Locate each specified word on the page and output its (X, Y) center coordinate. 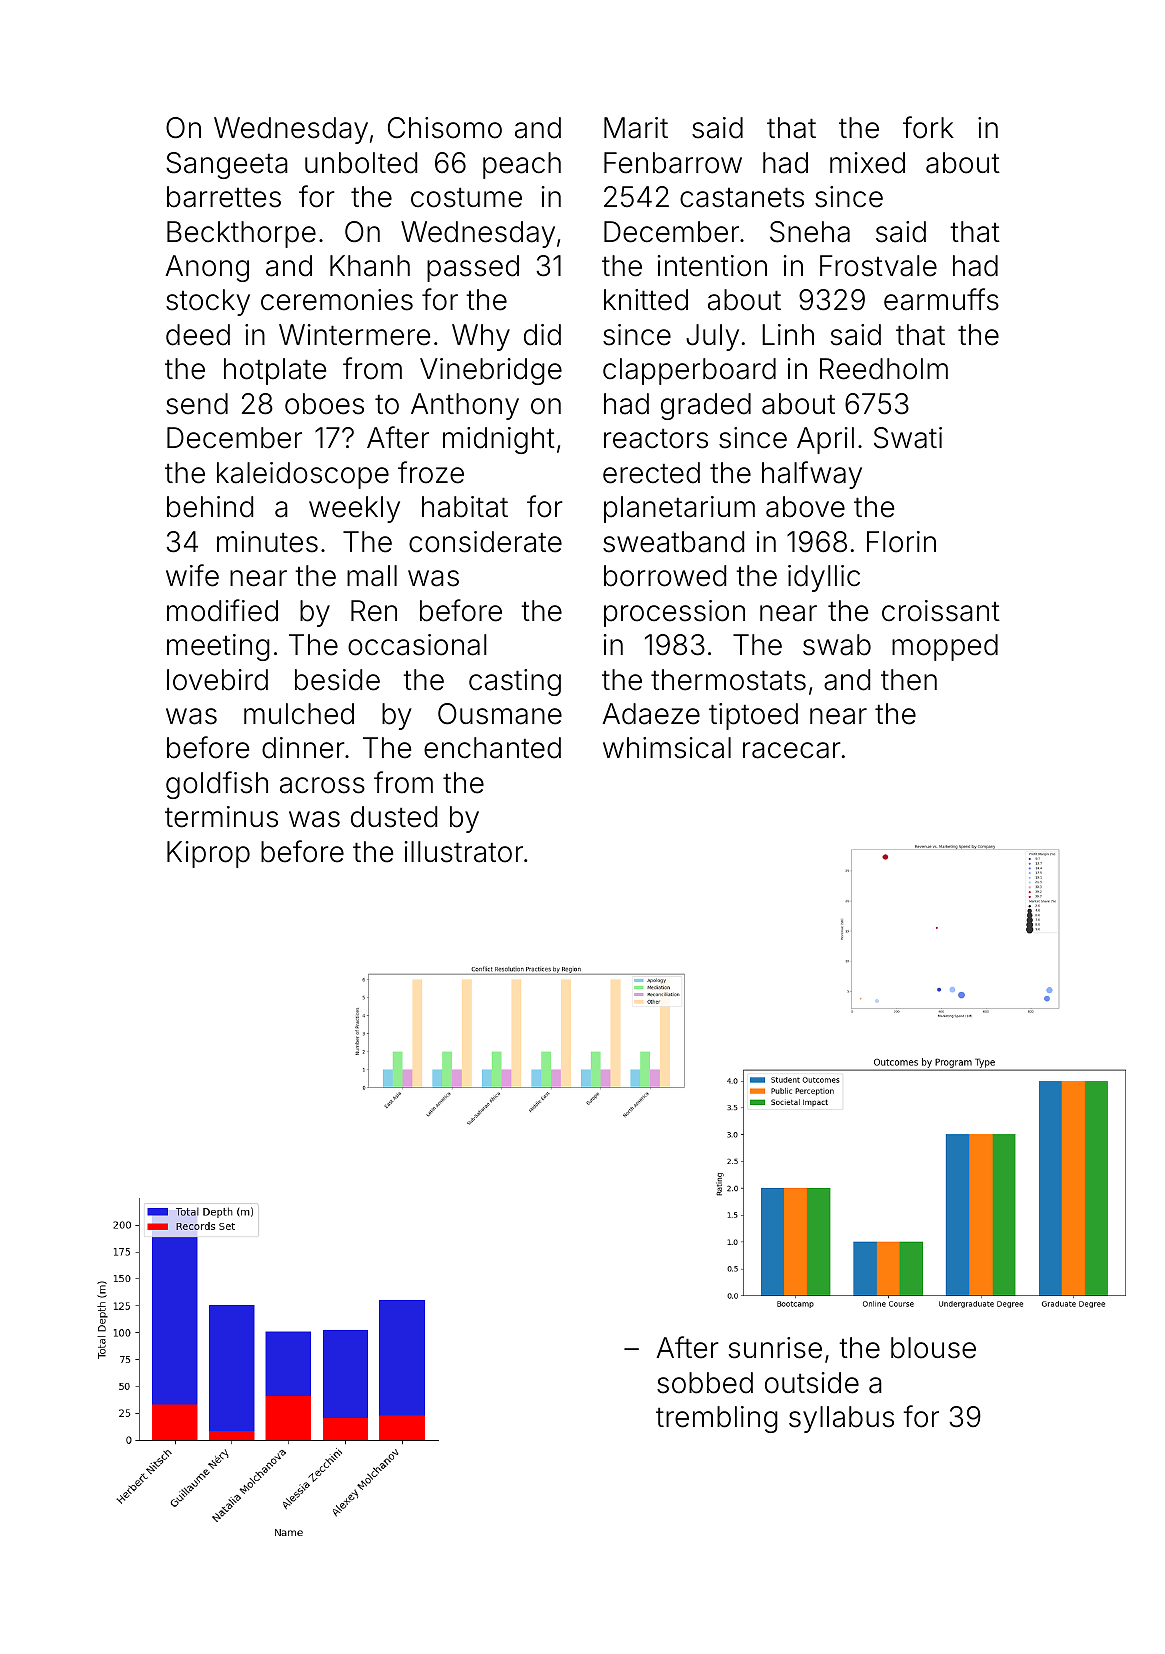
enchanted (492, 748)
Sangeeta (227, 165)
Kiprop (208, 854)
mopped (945, 647)
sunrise (775, 1348)
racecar (792, 750)
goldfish (217, 785)
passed (473, 268)
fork (928, 127)
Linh (788, 334)
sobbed (705, 1383)
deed (198, 335)
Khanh (370, 266)
